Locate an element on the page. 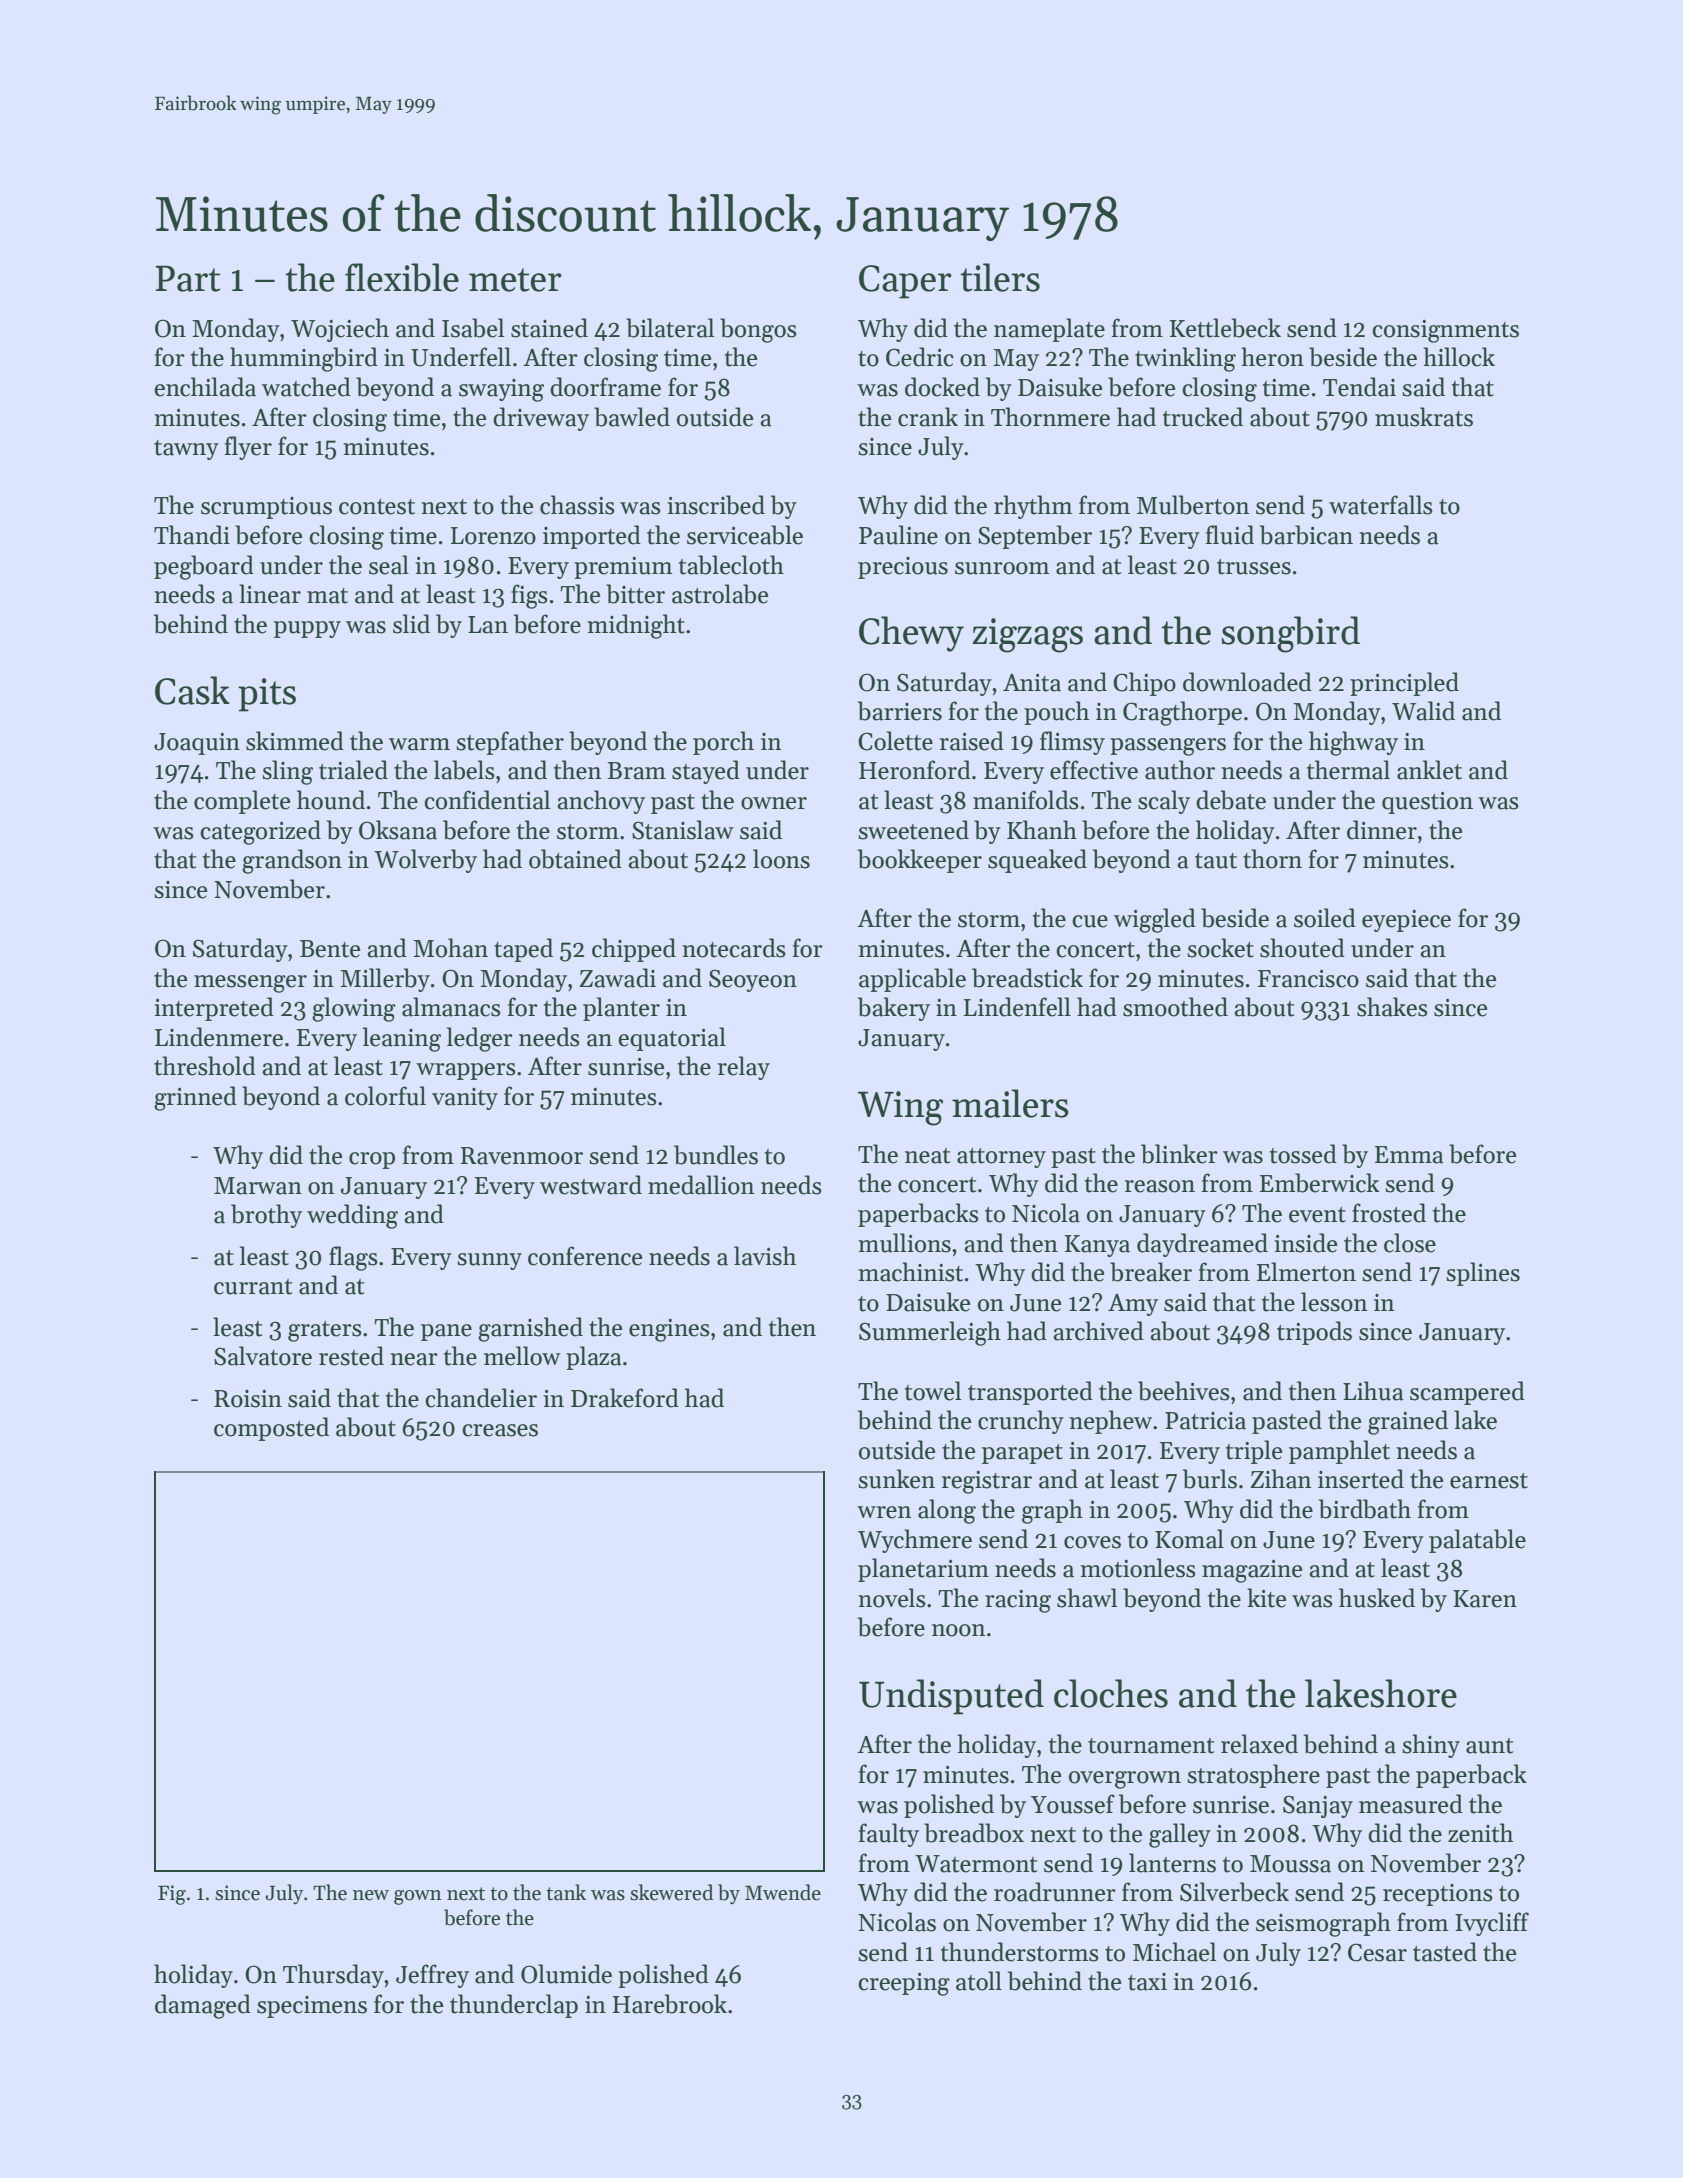 The image size is (1683, 2178). attorney is located at coordinates (1001, 1158).
